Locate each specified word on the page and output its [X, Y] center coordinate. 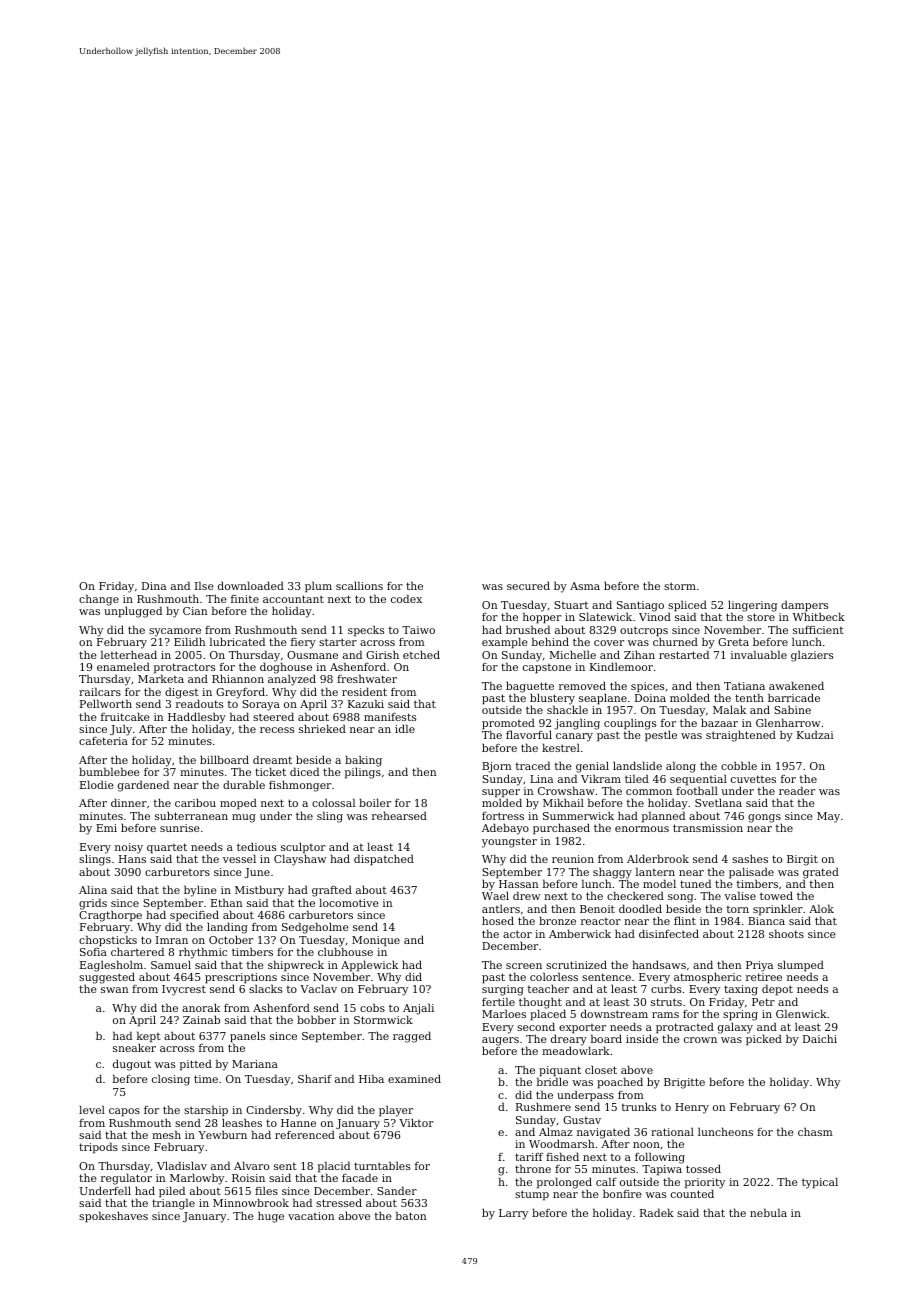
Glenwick [801, 1013]
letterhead [129, 654]
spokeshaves [113, 1217]
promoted [508, 724]
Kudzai [815, 734]
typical [820, 1183]
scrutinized [576, 964]
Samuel [171, 964]
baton [411, 1215]
